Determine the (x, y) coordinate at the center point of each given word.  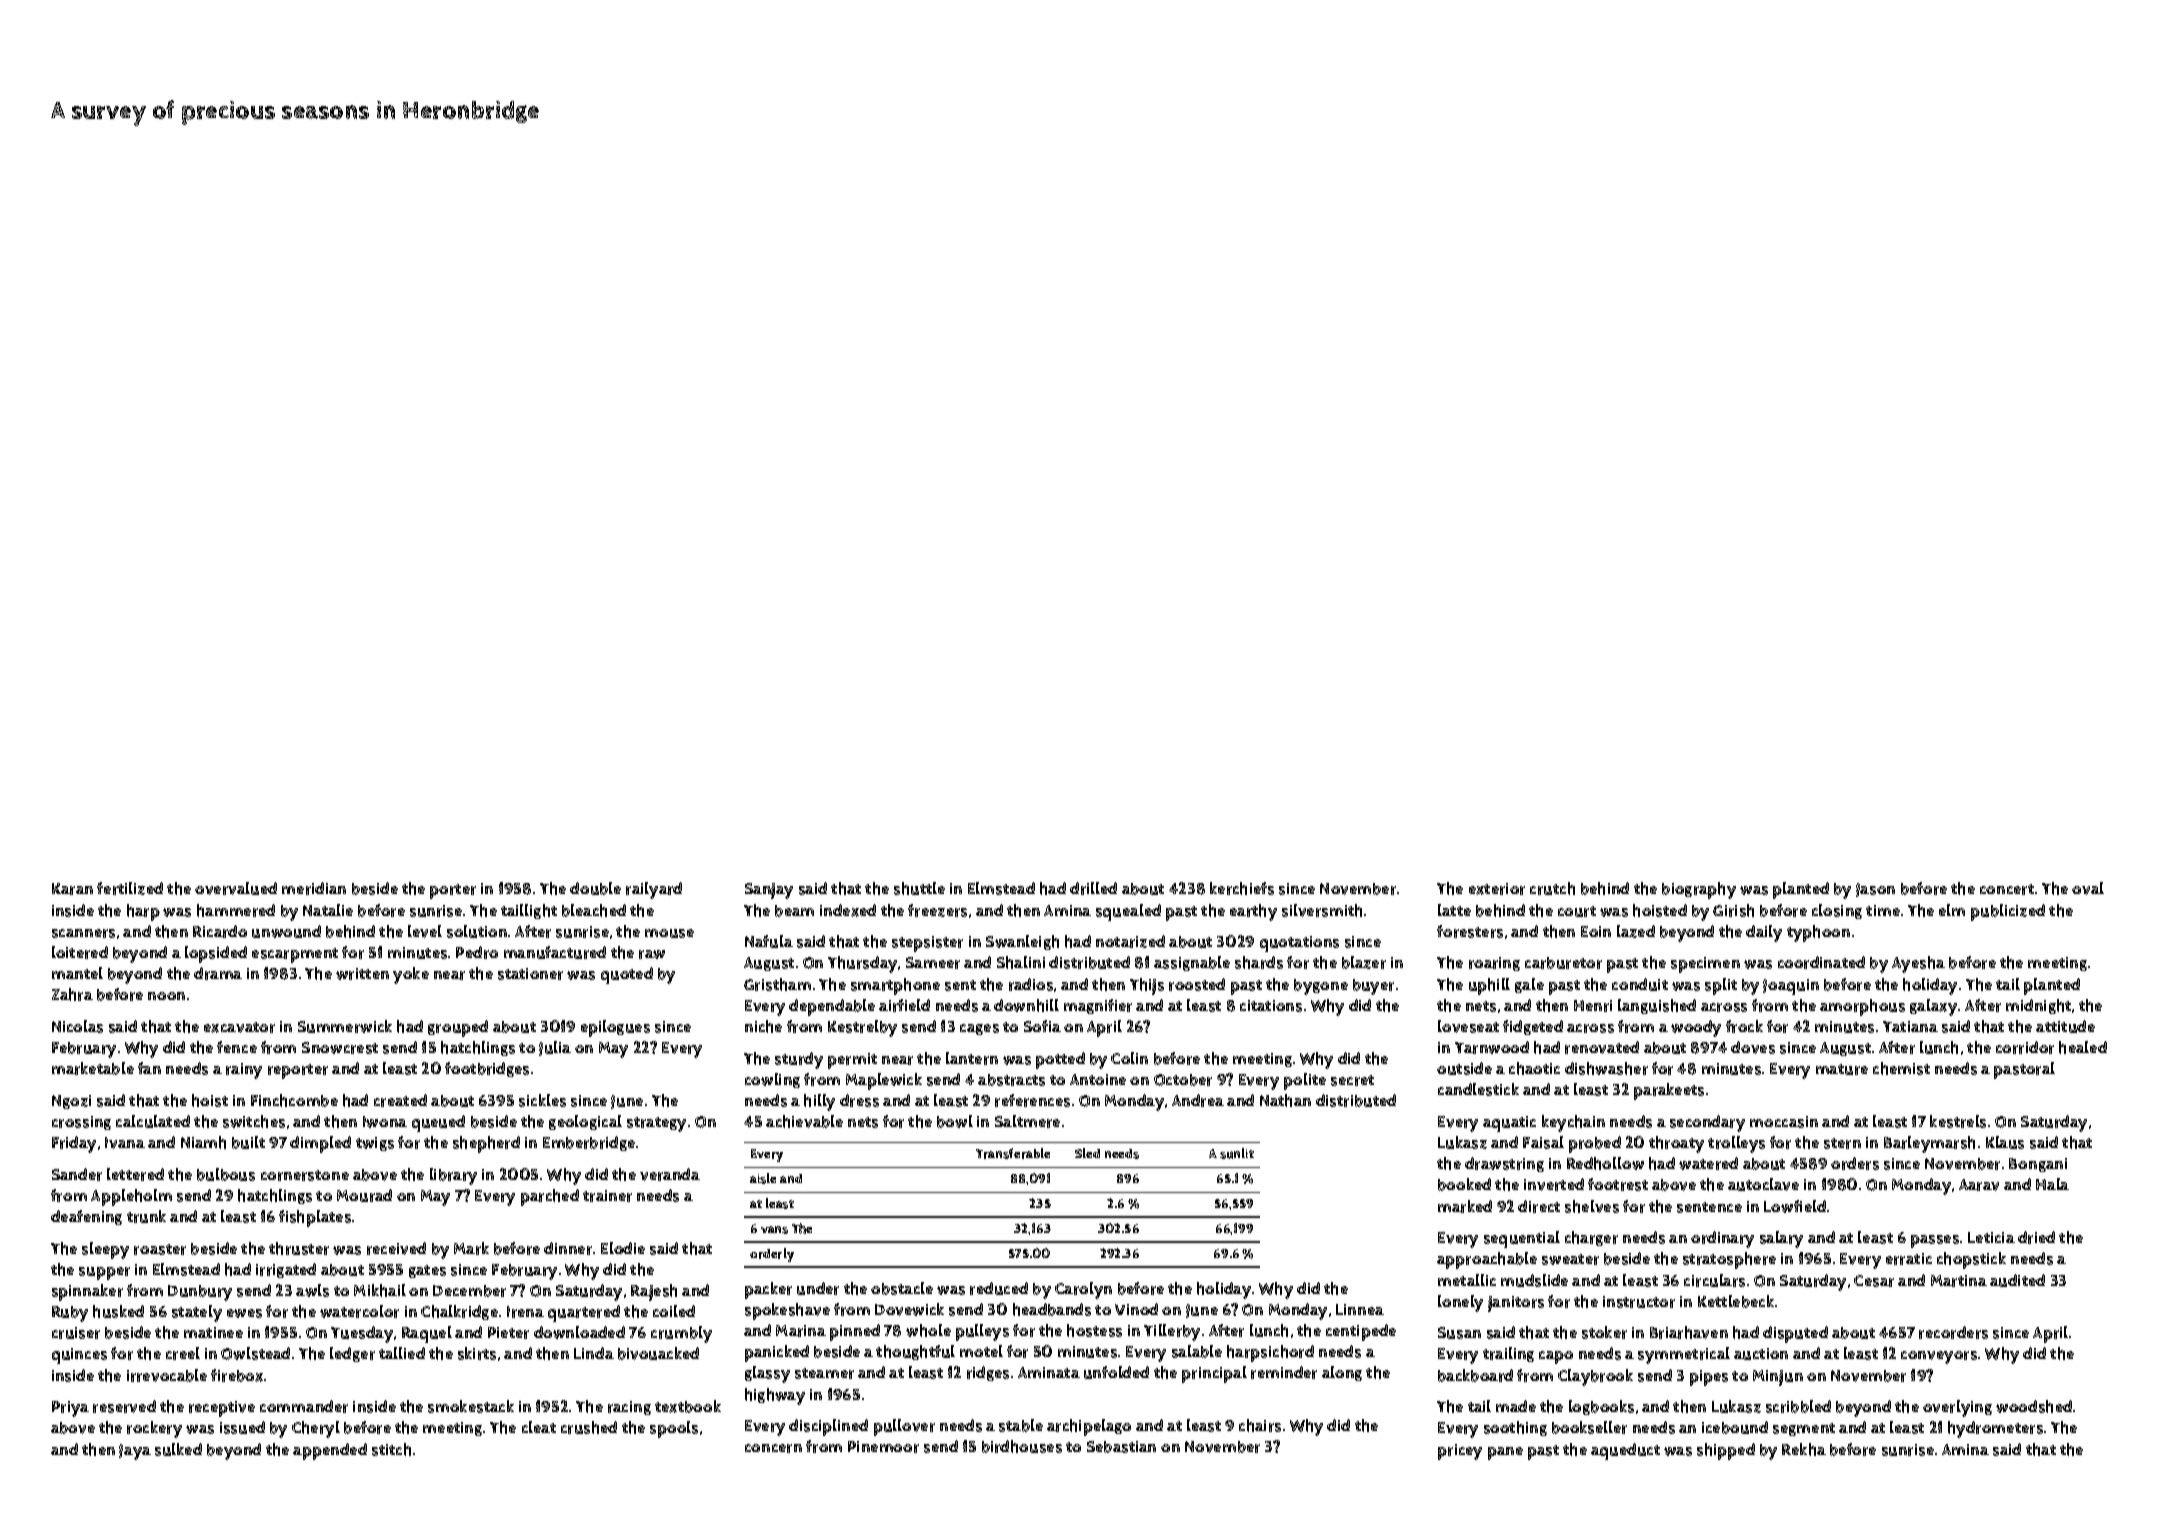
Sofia (1042, 1026)
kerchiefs (1242, 888)
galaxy (1933, 1007)
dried (2036, 1237)
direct (1539, 1206)
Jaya (135, 1452)
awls (312, 1290)
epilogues (615, 1028)
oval (2088, 888)
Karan (72, 889)
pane (1505, 1453)
